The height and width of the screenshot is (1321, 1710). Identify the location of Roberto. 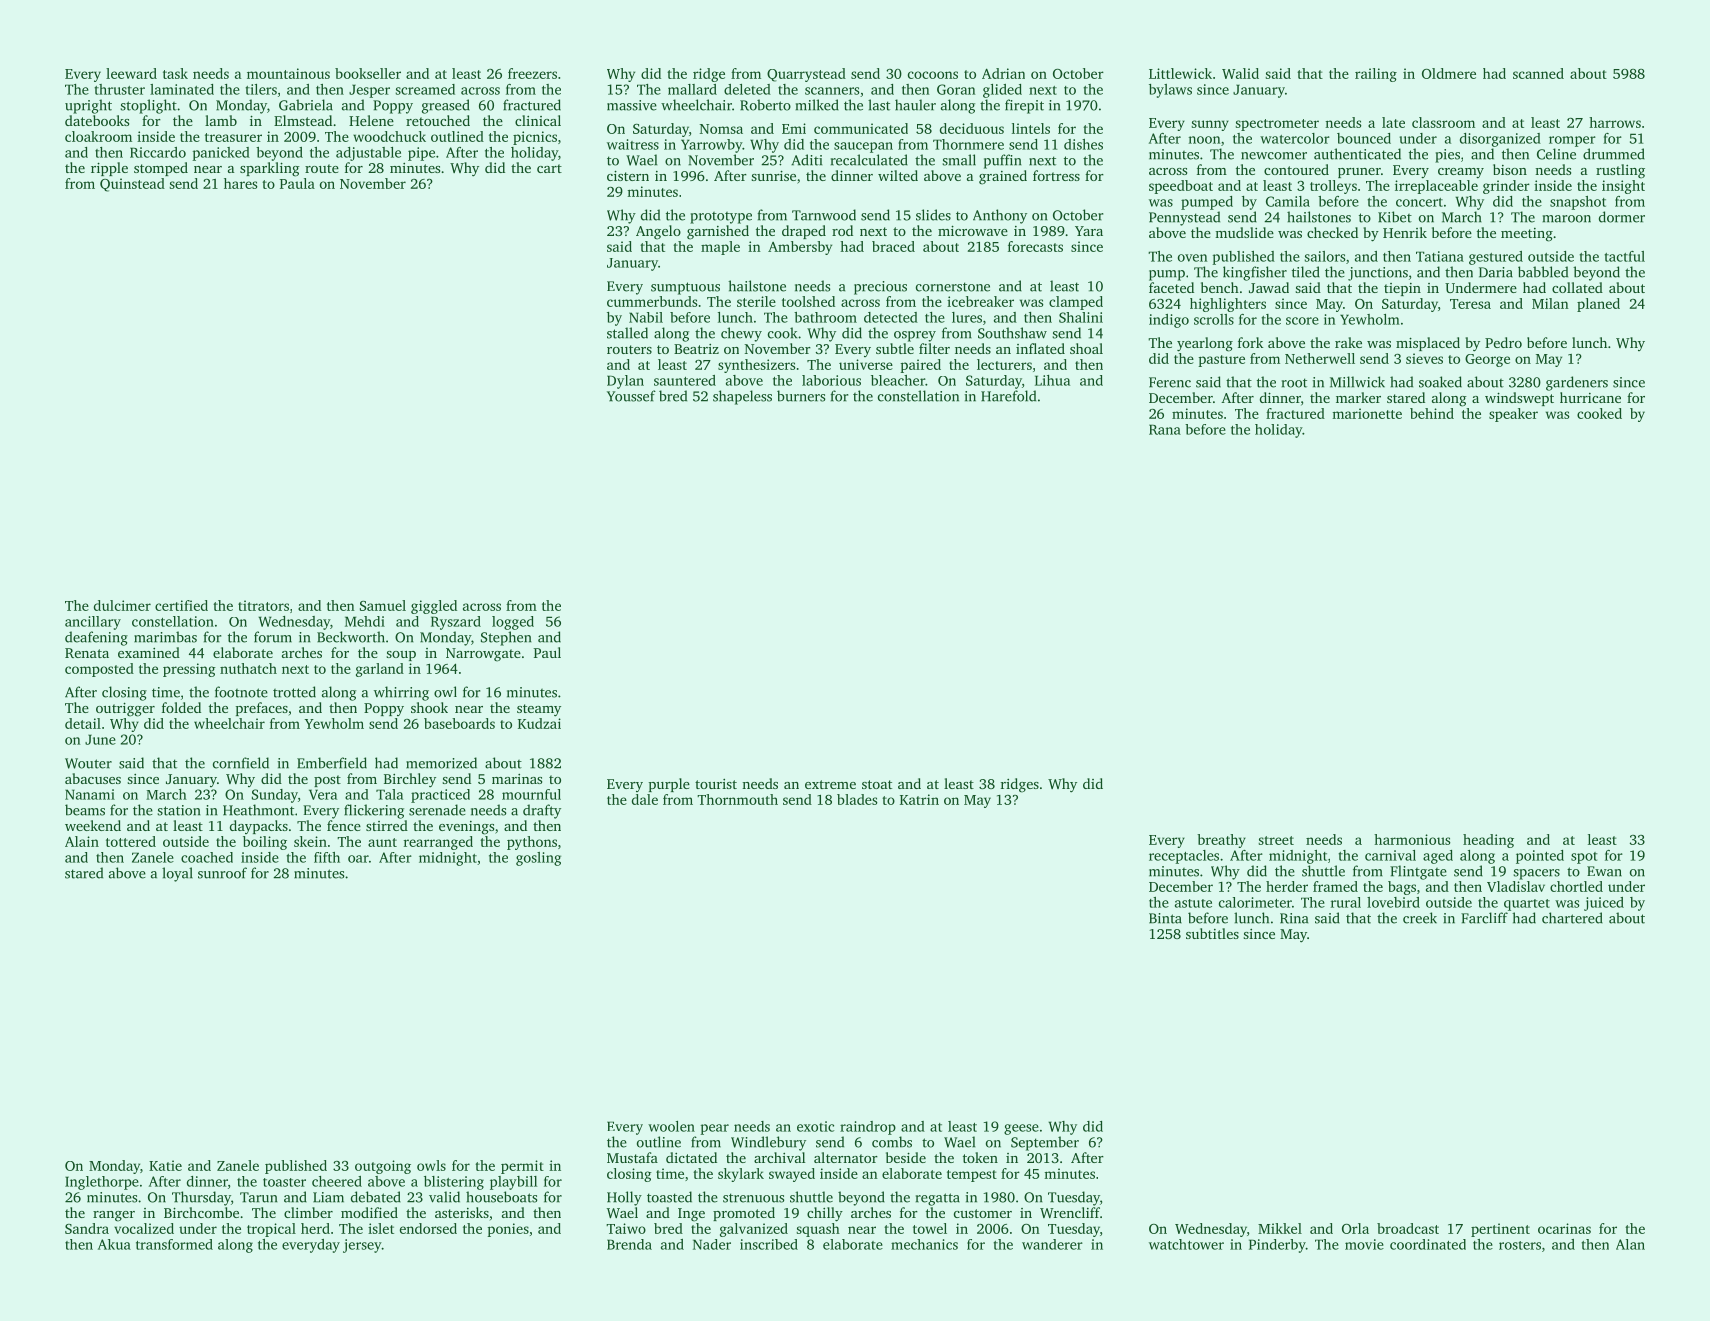
(765, 105).
